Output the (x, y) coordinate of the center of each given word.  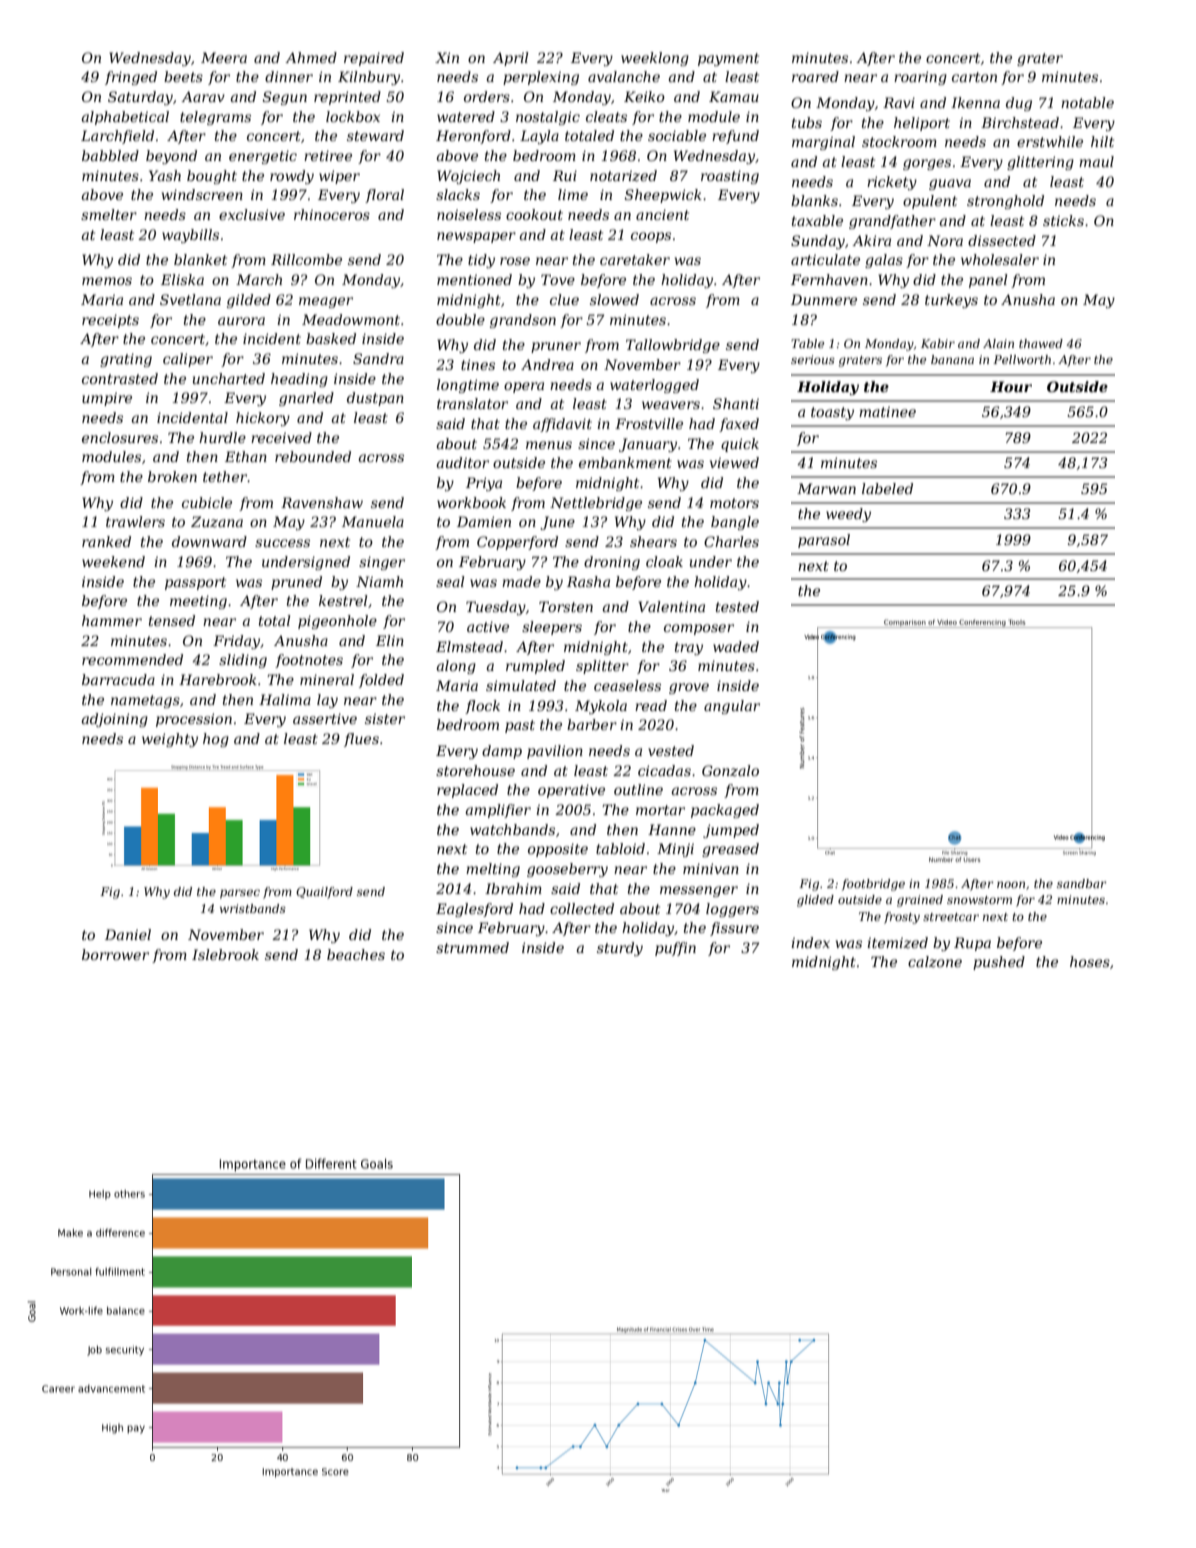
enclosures (120, 437)
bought (212, 177)
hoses (1090, 961)
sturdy (620, 949)
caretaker (635, 259)
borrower (115, 954)
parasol (824, 541)
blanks (814, 200)
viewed (734, 462)
